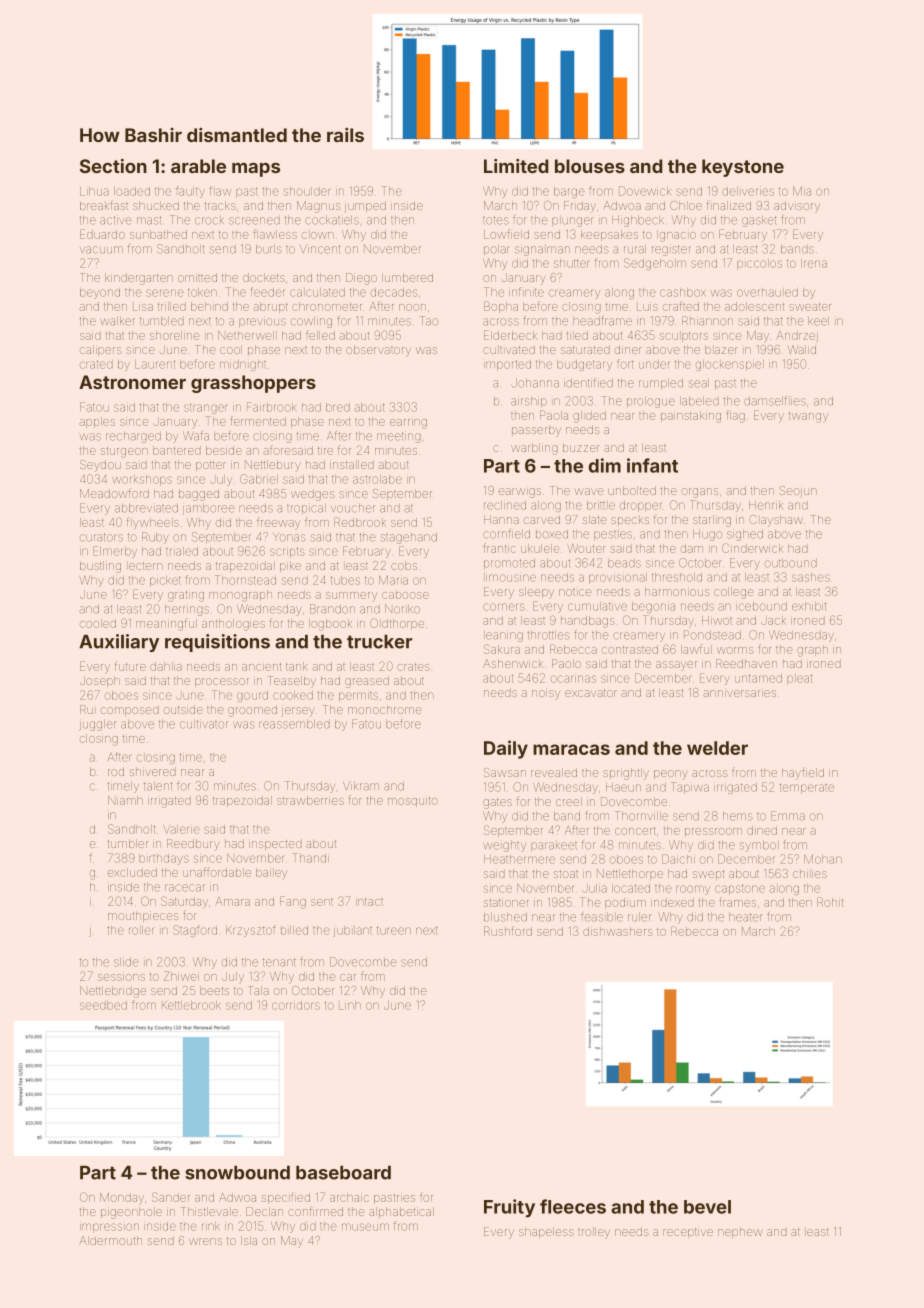 This screenshot has width=924, height=1308. What do you see at coordinates (175, 335) in the screenshot?
I see `shoreline` at bounding box center [175, 335].
